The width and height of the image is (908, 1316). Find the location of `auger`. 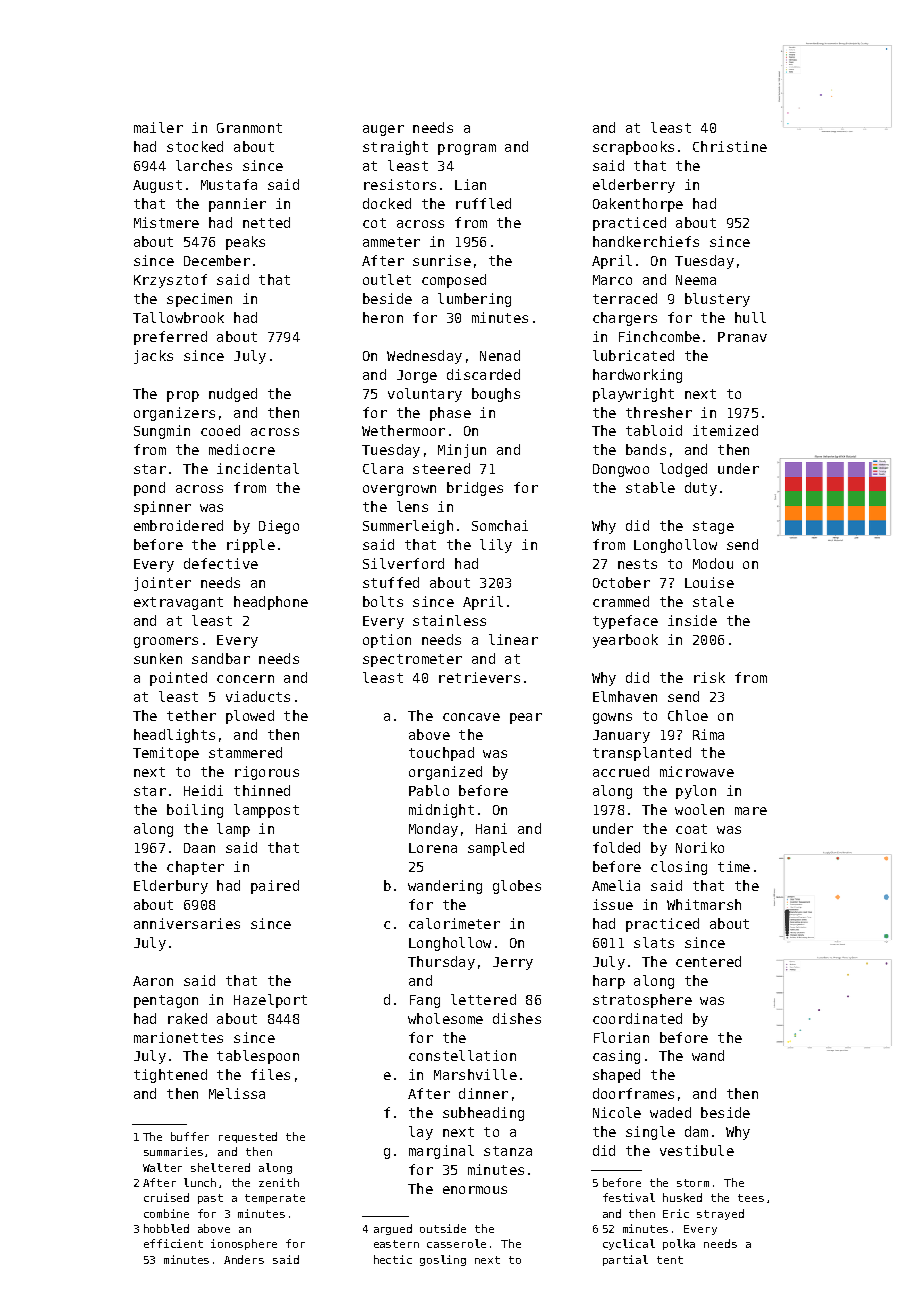

auger is located at coordinates (383, 130).
